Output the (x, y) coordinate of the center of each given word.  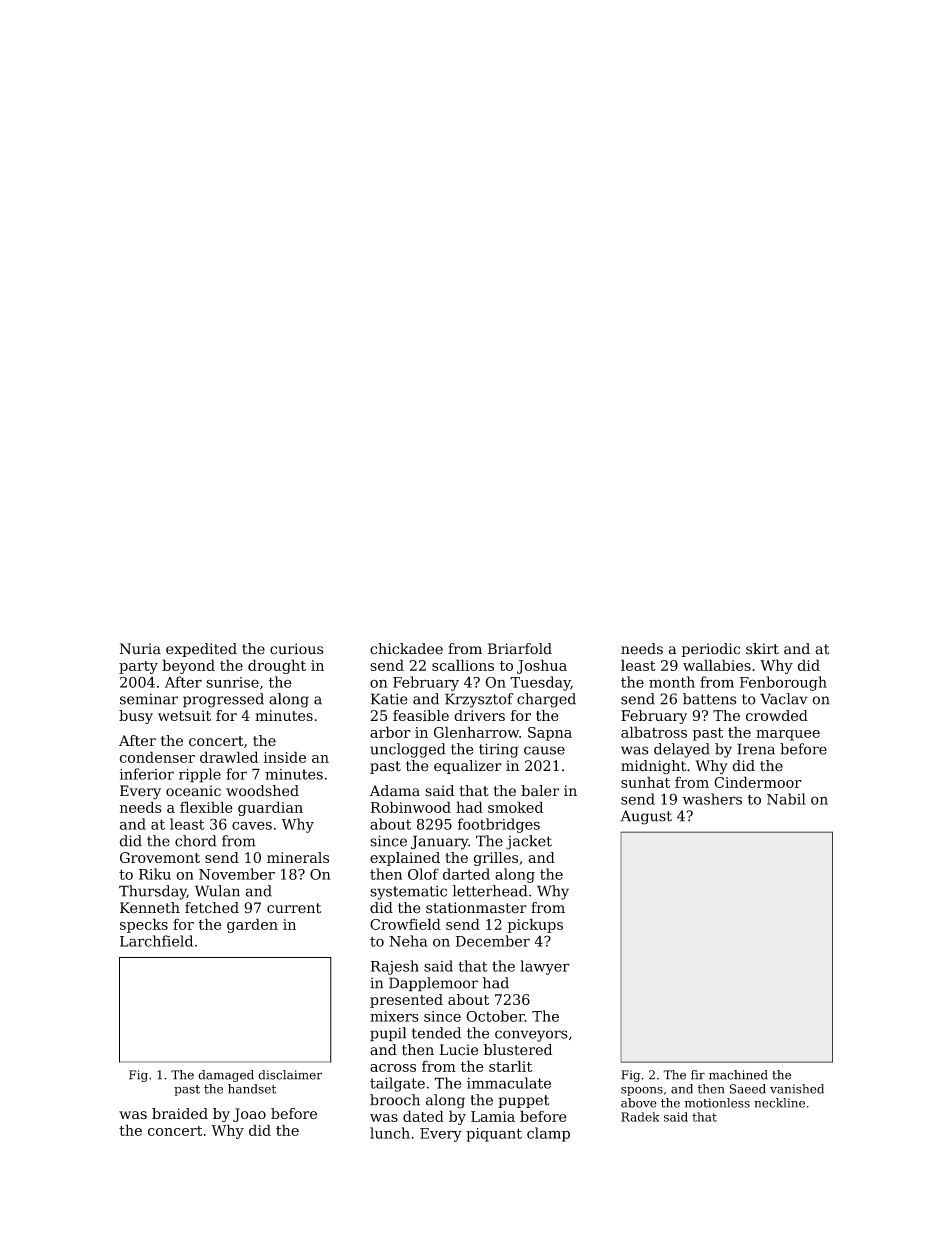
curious (296, 649)
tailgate (397, 1084)
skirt (762, 649)
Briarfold (520, 649)
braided (180, 1114)
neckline (779, 1103)
